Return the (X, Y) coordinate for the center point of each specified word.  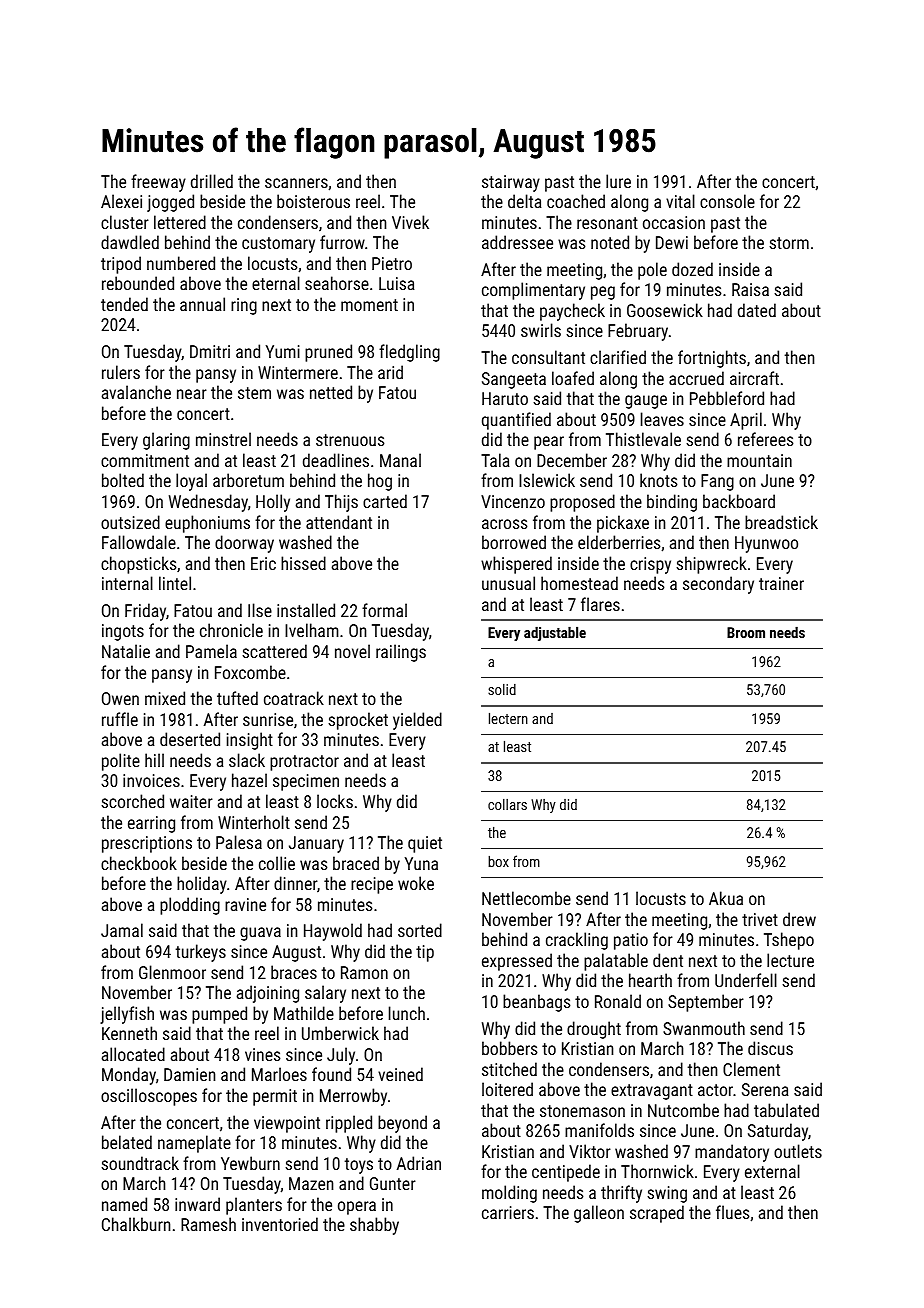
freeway (158, 183)
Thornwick (657, 1171)
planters (254, 1206)
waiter (191, 801)
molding (509, 1194)
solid (502, 689)
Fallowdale (139, 542)
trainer (781, 583)
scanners (296, 183)
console (727, 201)
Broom (746, 632)
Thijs (341, 503)
